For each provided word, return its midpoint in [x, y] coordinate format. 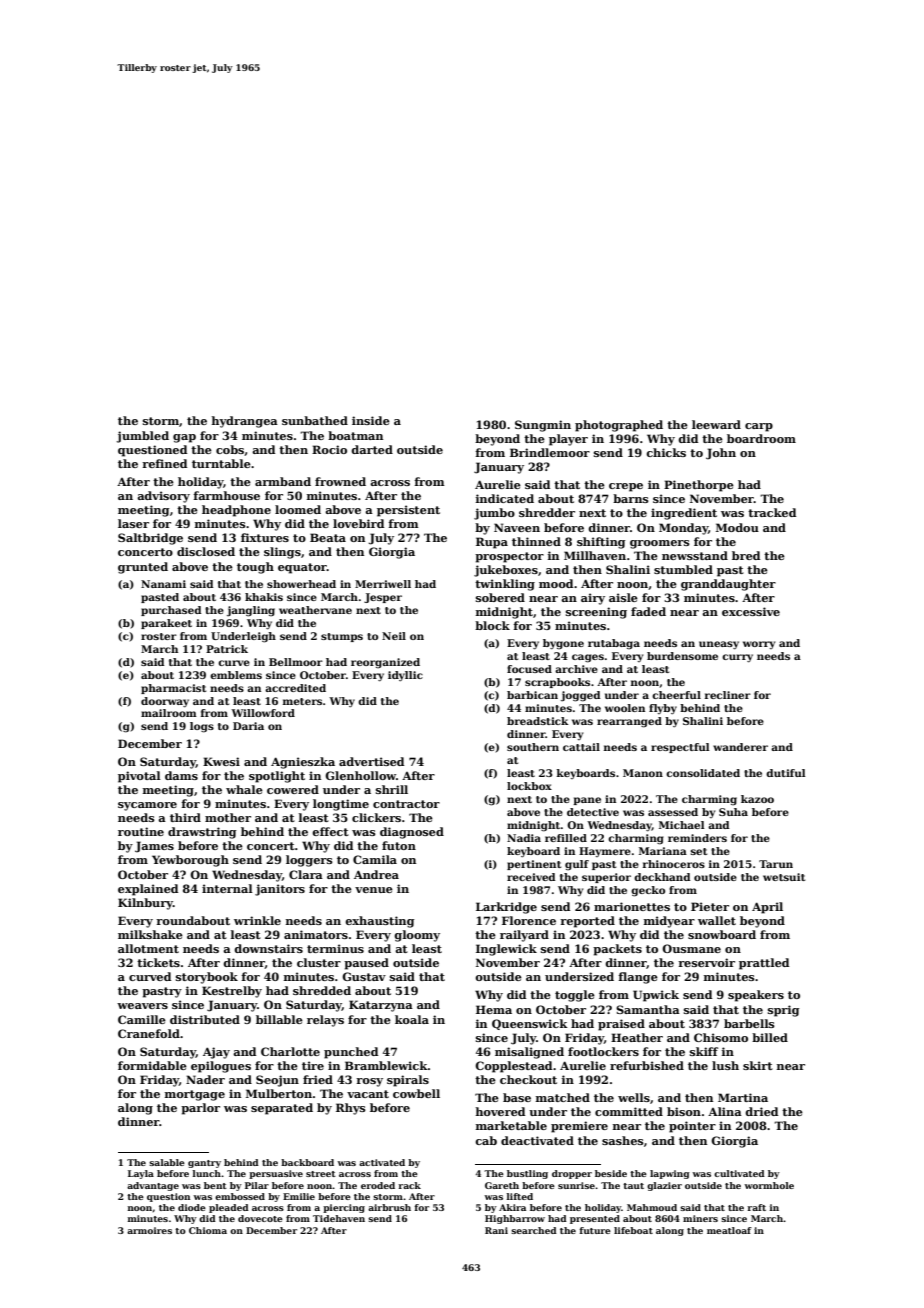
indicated [505, 498]
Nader [205, 1079]
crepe [626, 487]
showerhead [301, 584]
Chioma [208, 1230]
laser [133, 523]
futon [399, 845]
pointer [692, 1127]
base [517, 1097]
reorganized [385, 663]
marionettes [632, 906]
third [185, 817]
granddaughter [728, 585]
